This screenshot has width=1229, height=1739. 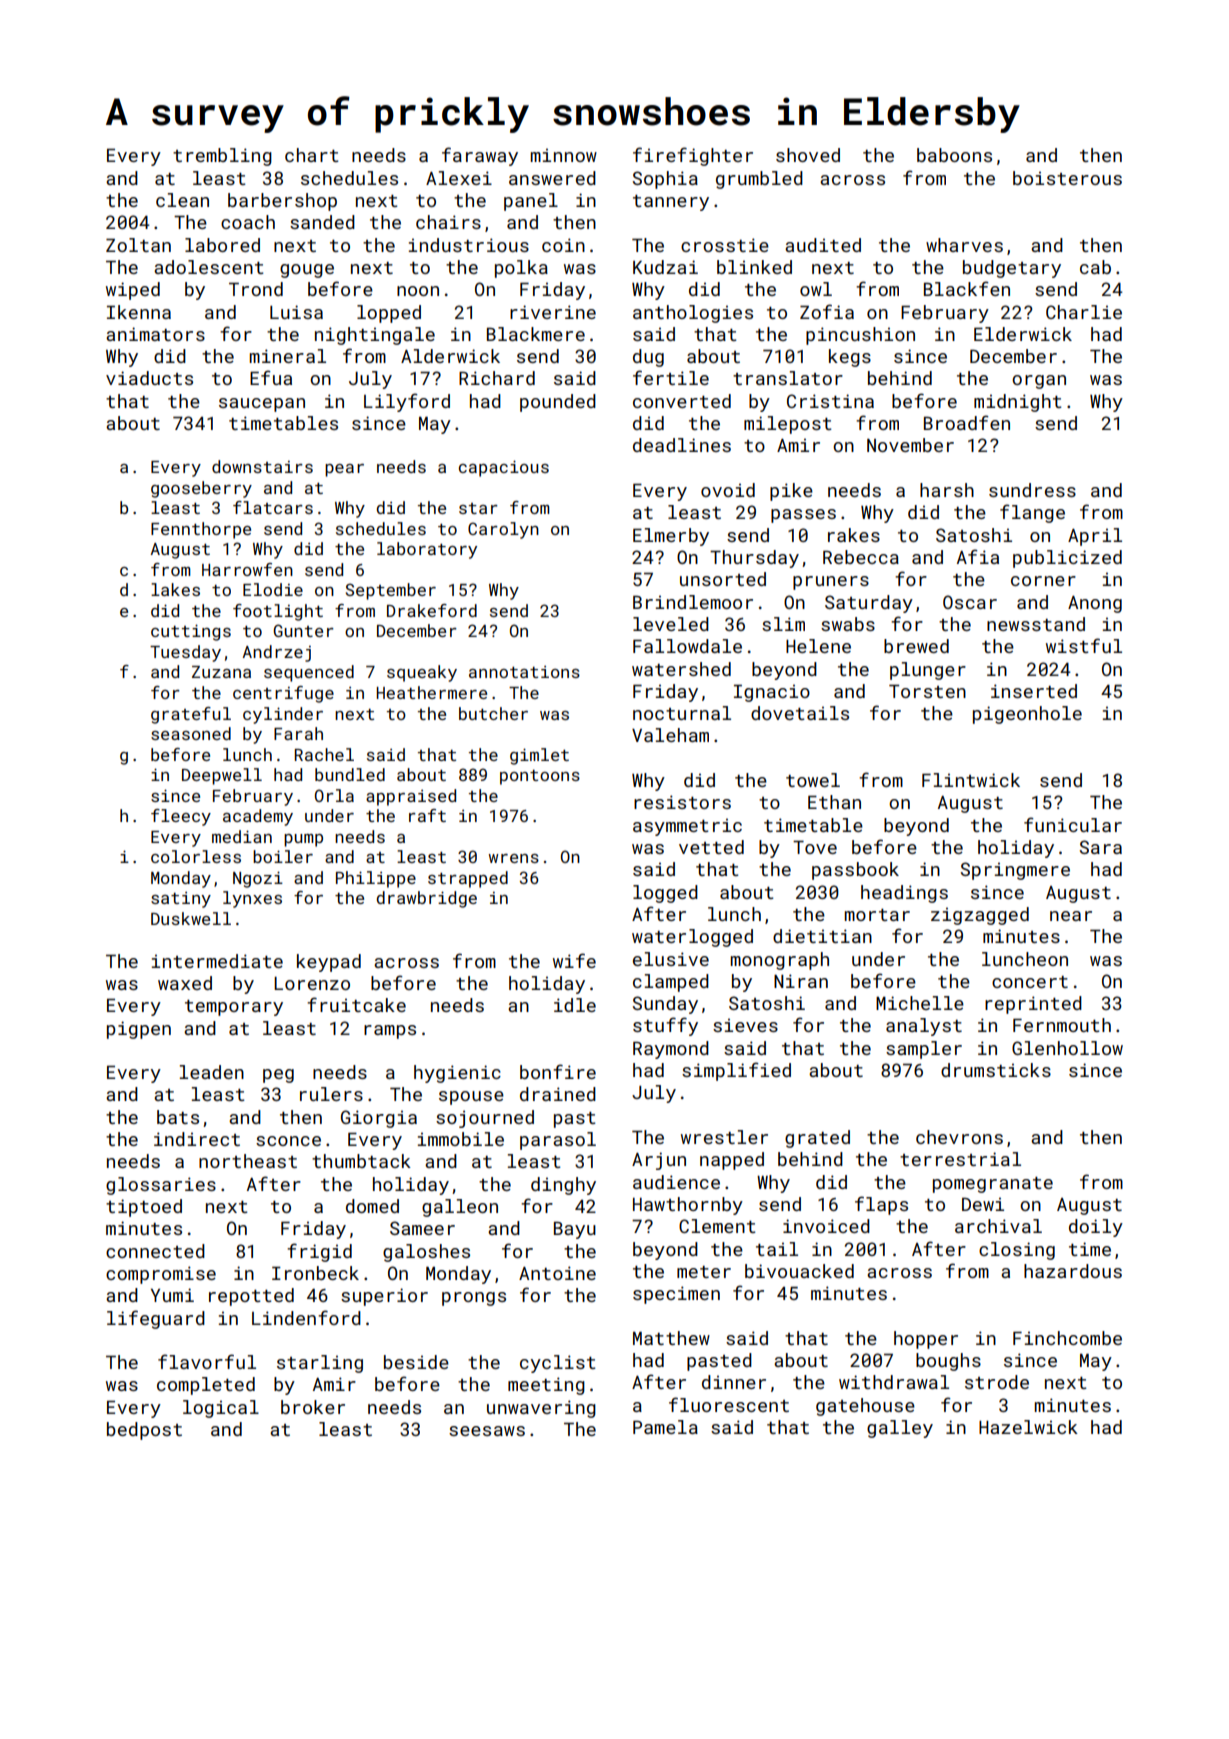 I want to click on November, so click(x=910, y=445).
